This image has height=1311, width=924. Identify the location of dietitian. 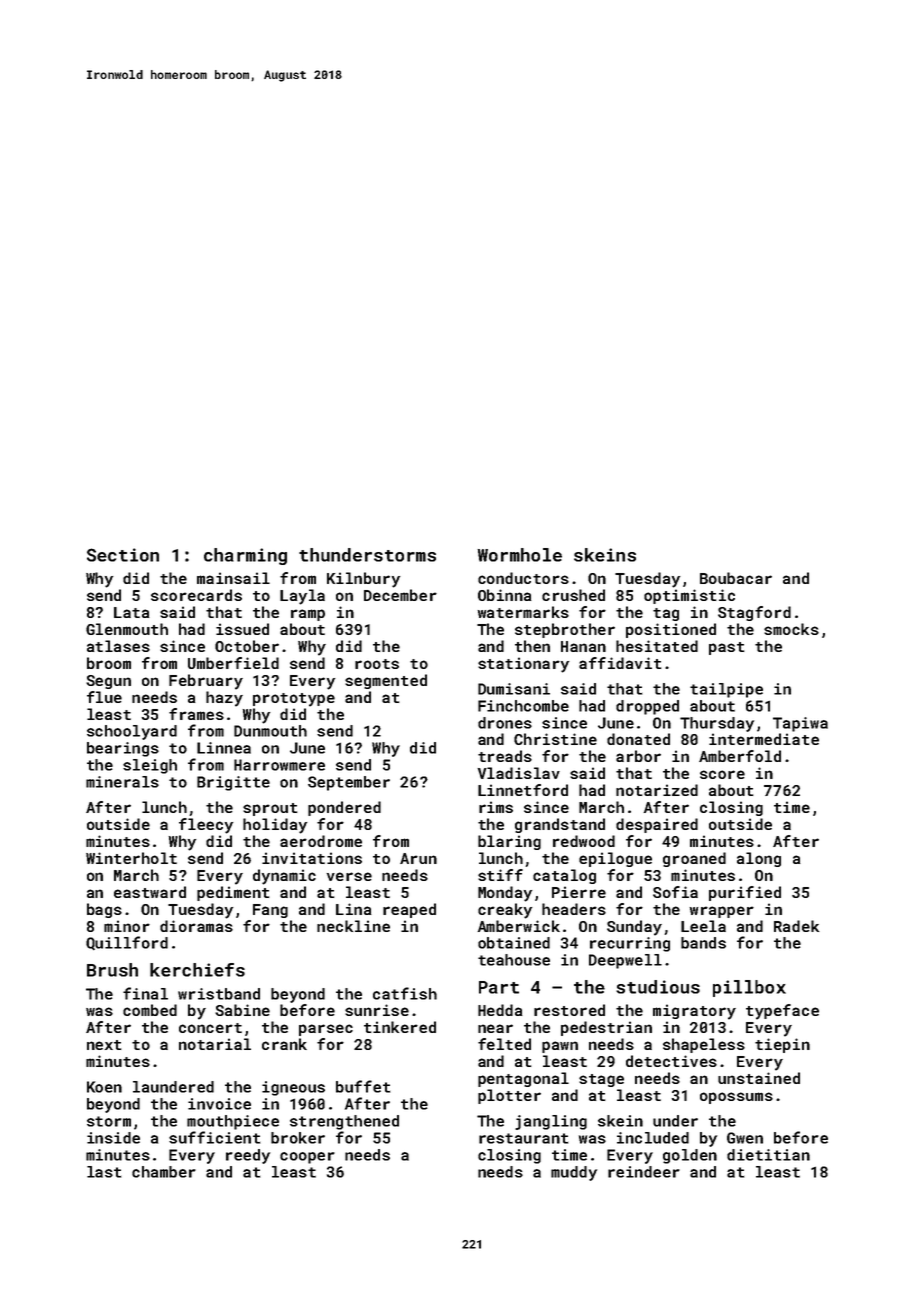
(768, 1155).
